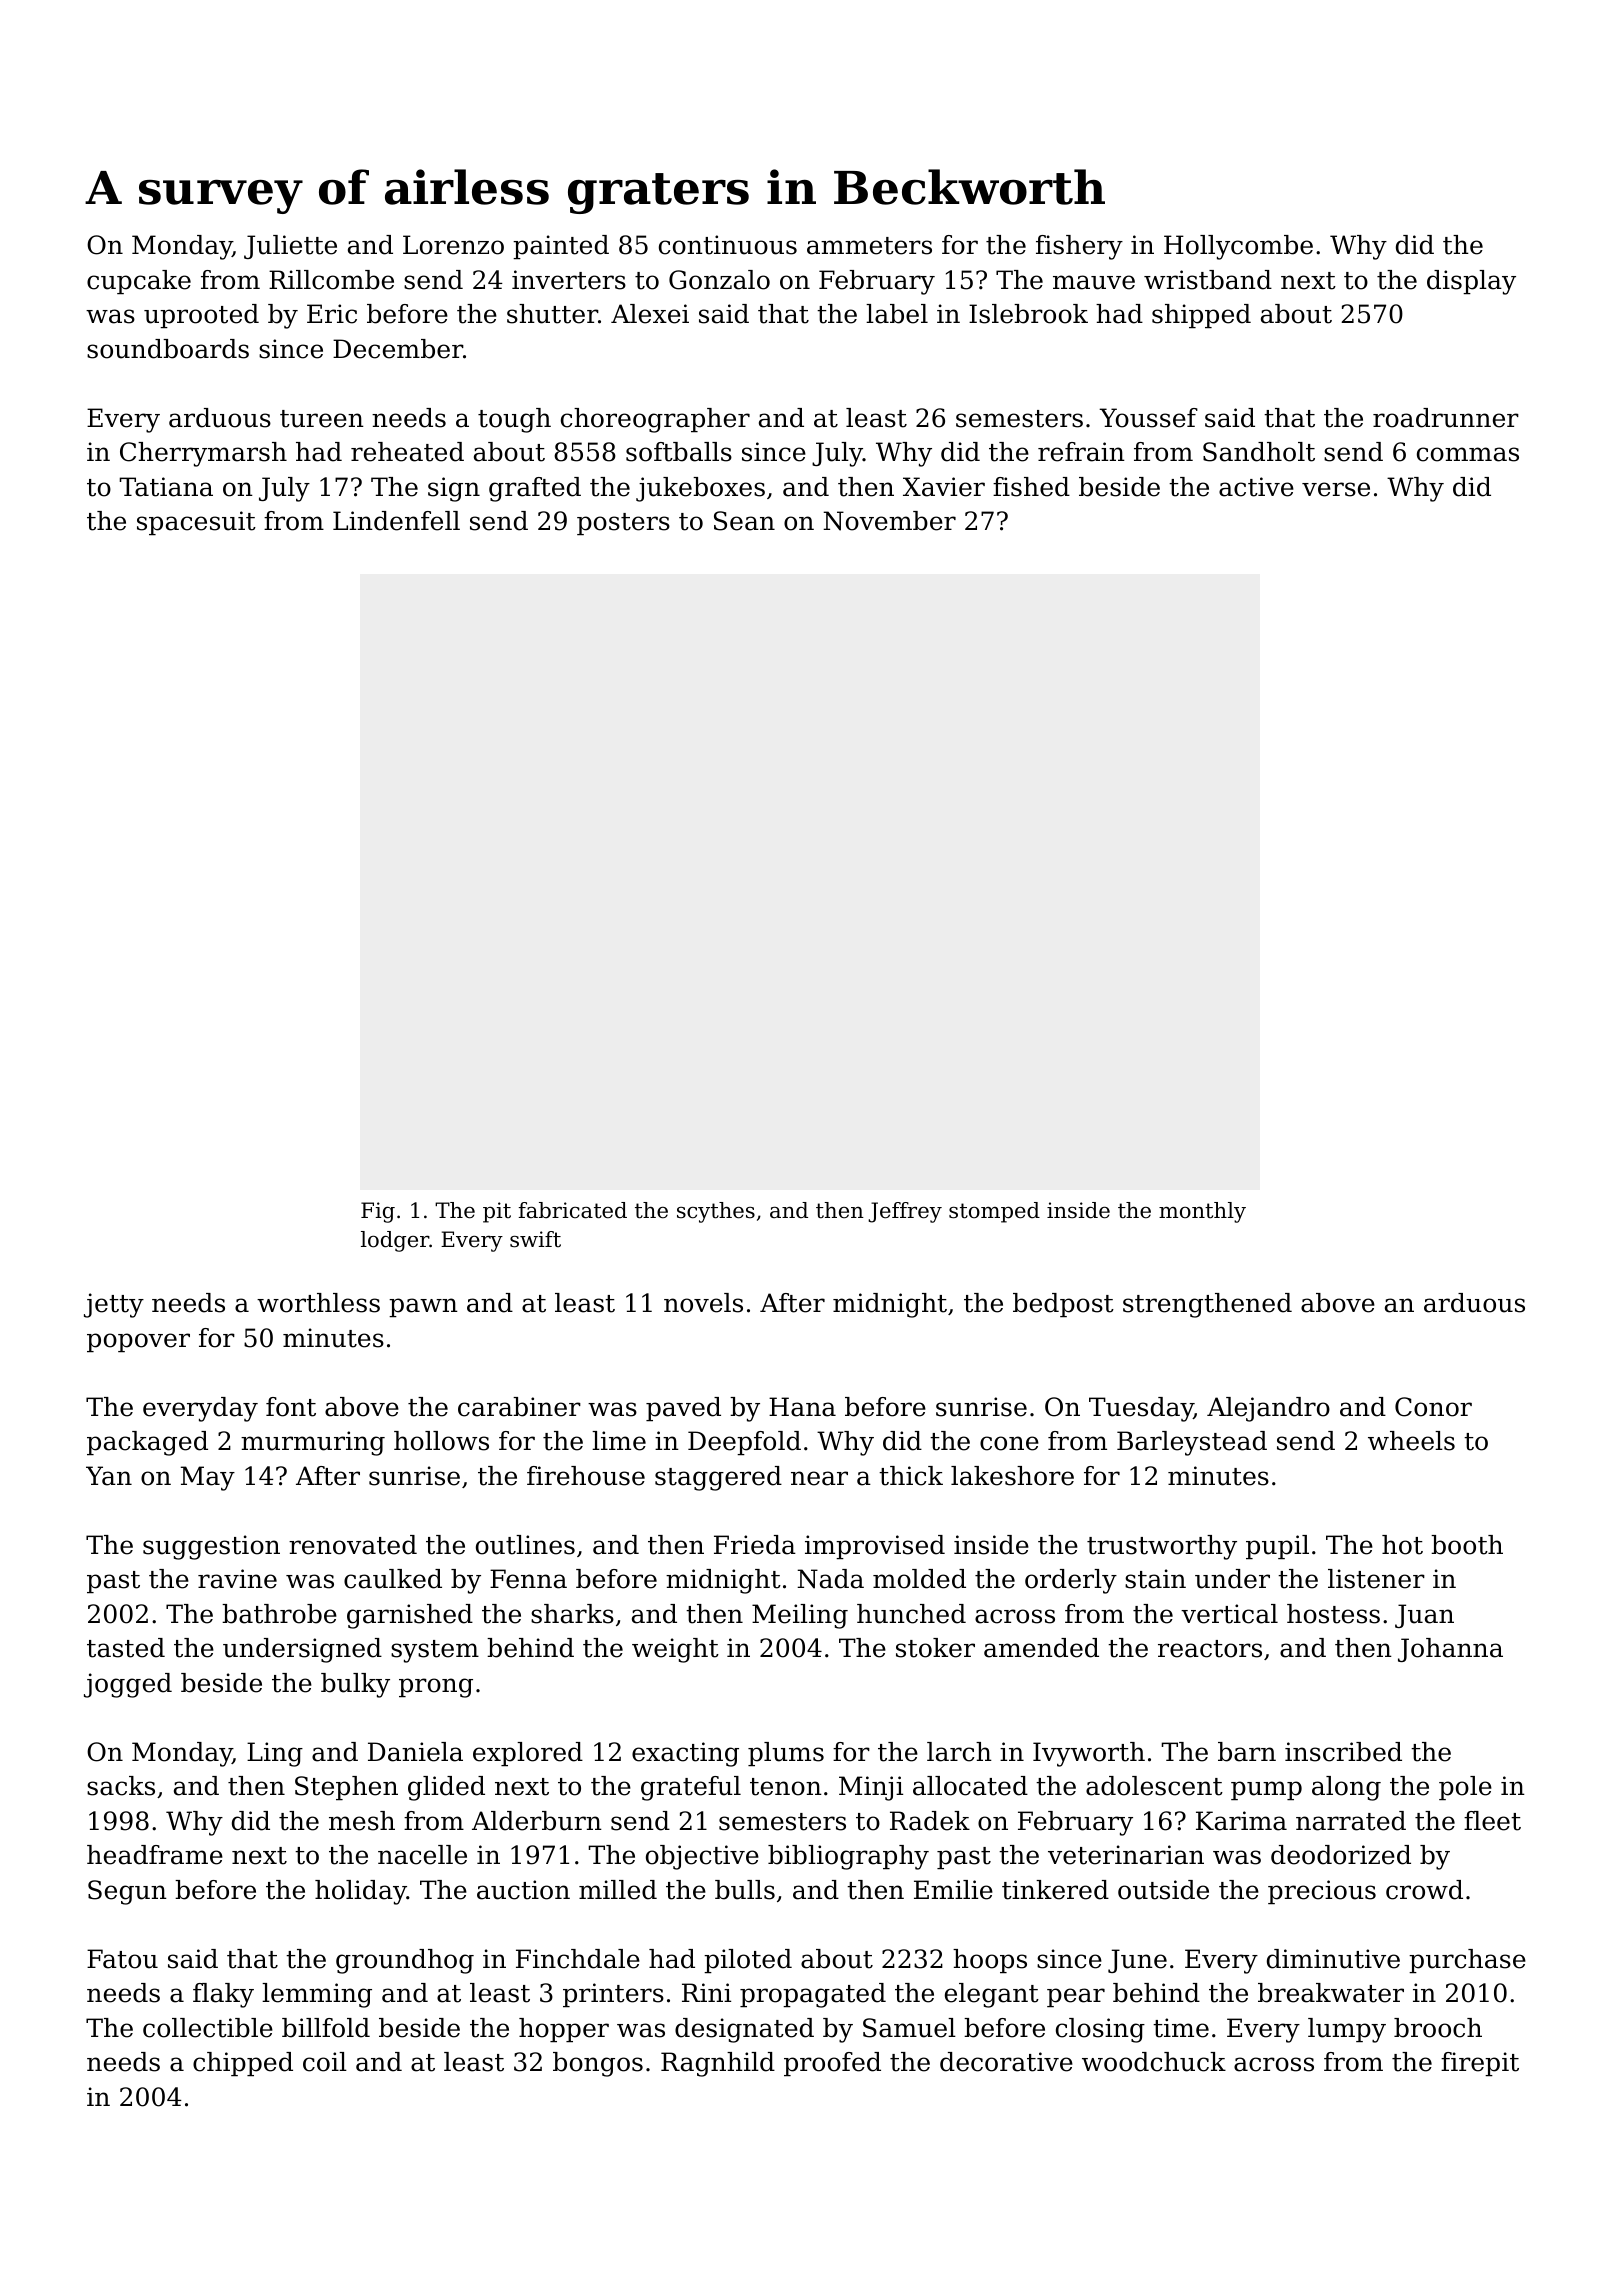 This page has width=1620, height=2292. What do you see at coordinates (719, 280) in the page?
I see `Gonzalo` at bounding box center [719, 280].
